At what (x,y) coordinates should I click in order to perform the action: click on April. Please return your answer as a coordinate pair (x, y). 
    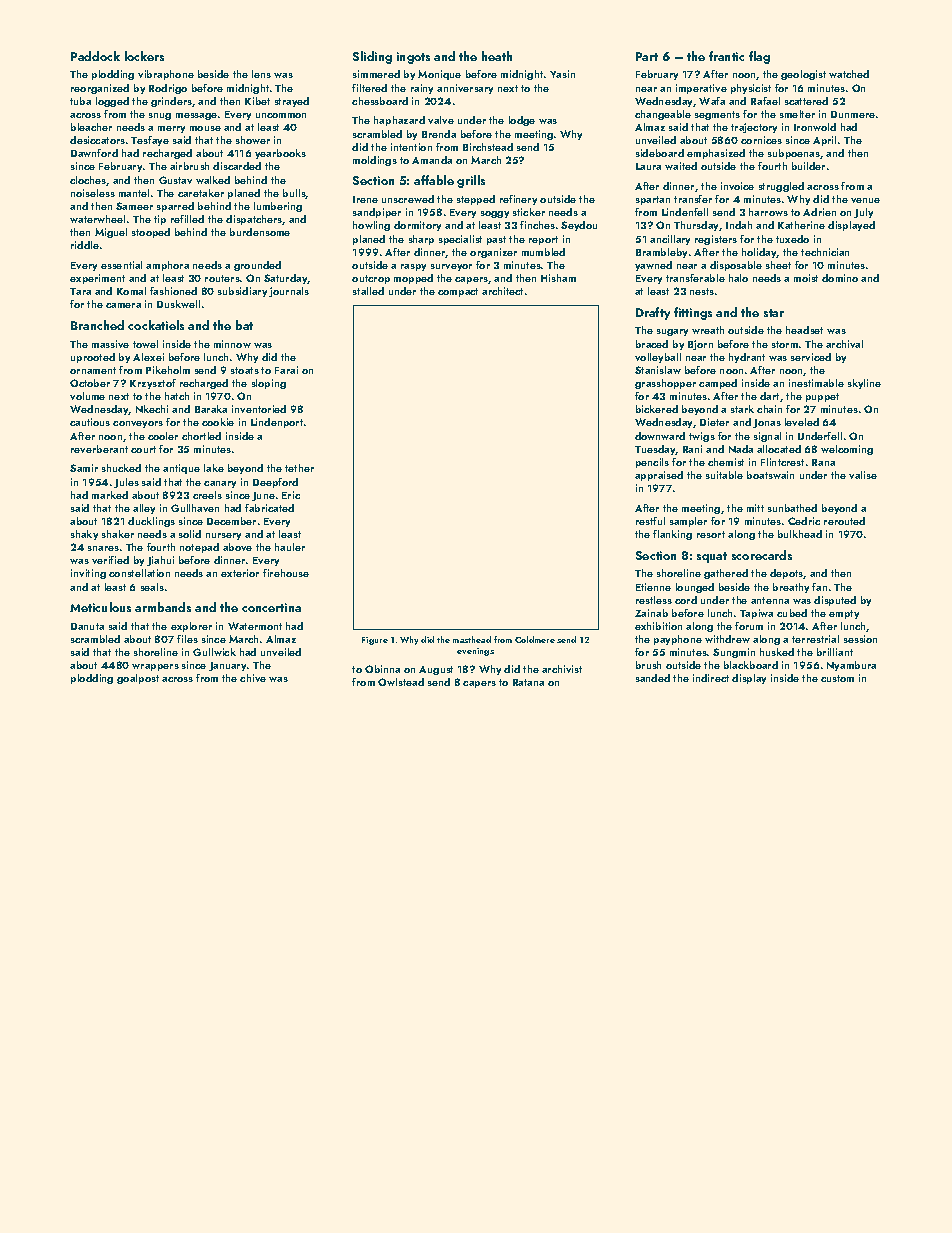
    Looking at the image, I should click on (824, 141).
